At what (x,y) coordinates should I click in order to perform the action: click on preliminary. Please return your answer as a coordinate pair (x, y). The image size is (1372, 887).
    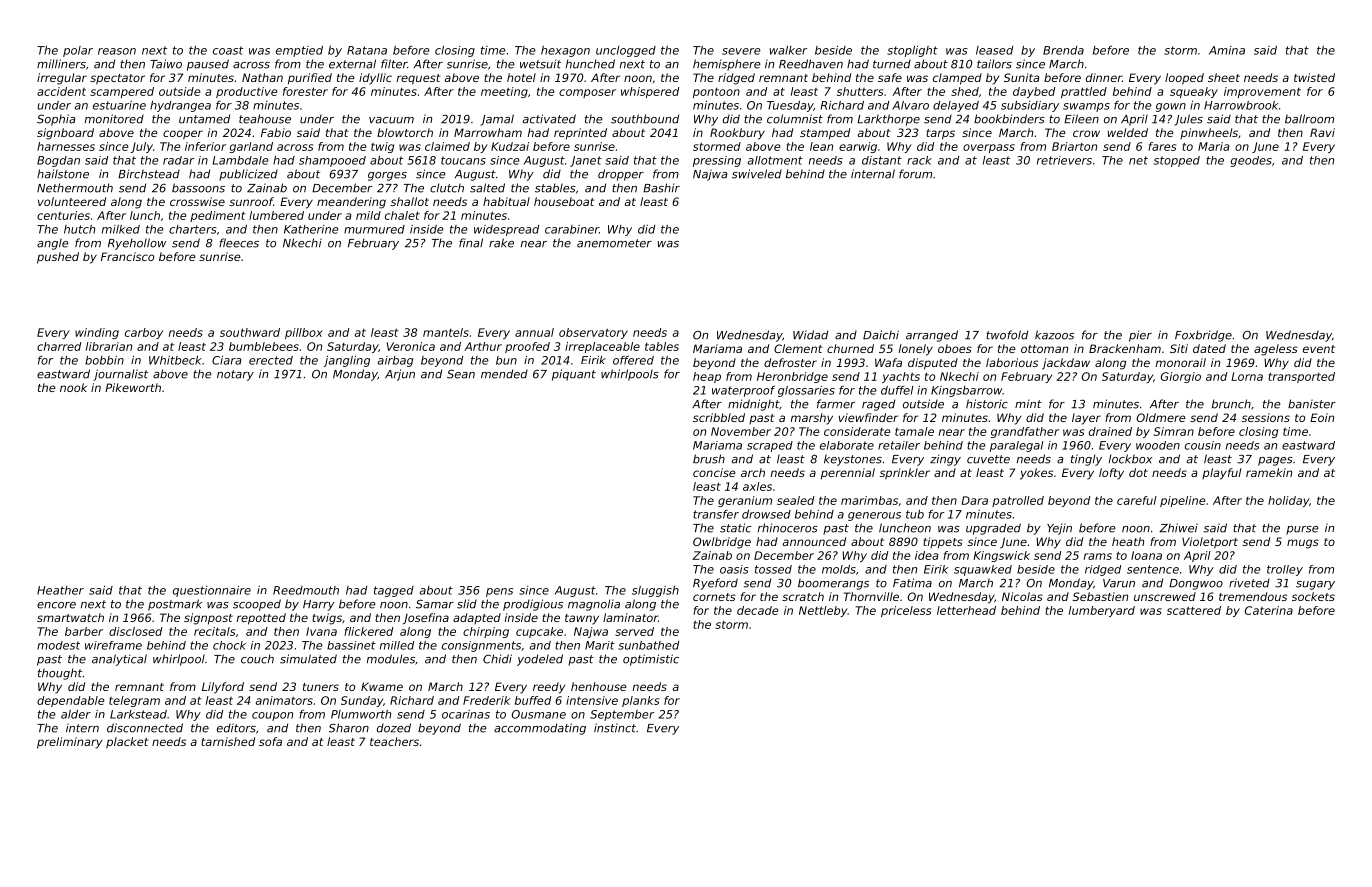
    Looking at the image, I should click on (69, 743).
